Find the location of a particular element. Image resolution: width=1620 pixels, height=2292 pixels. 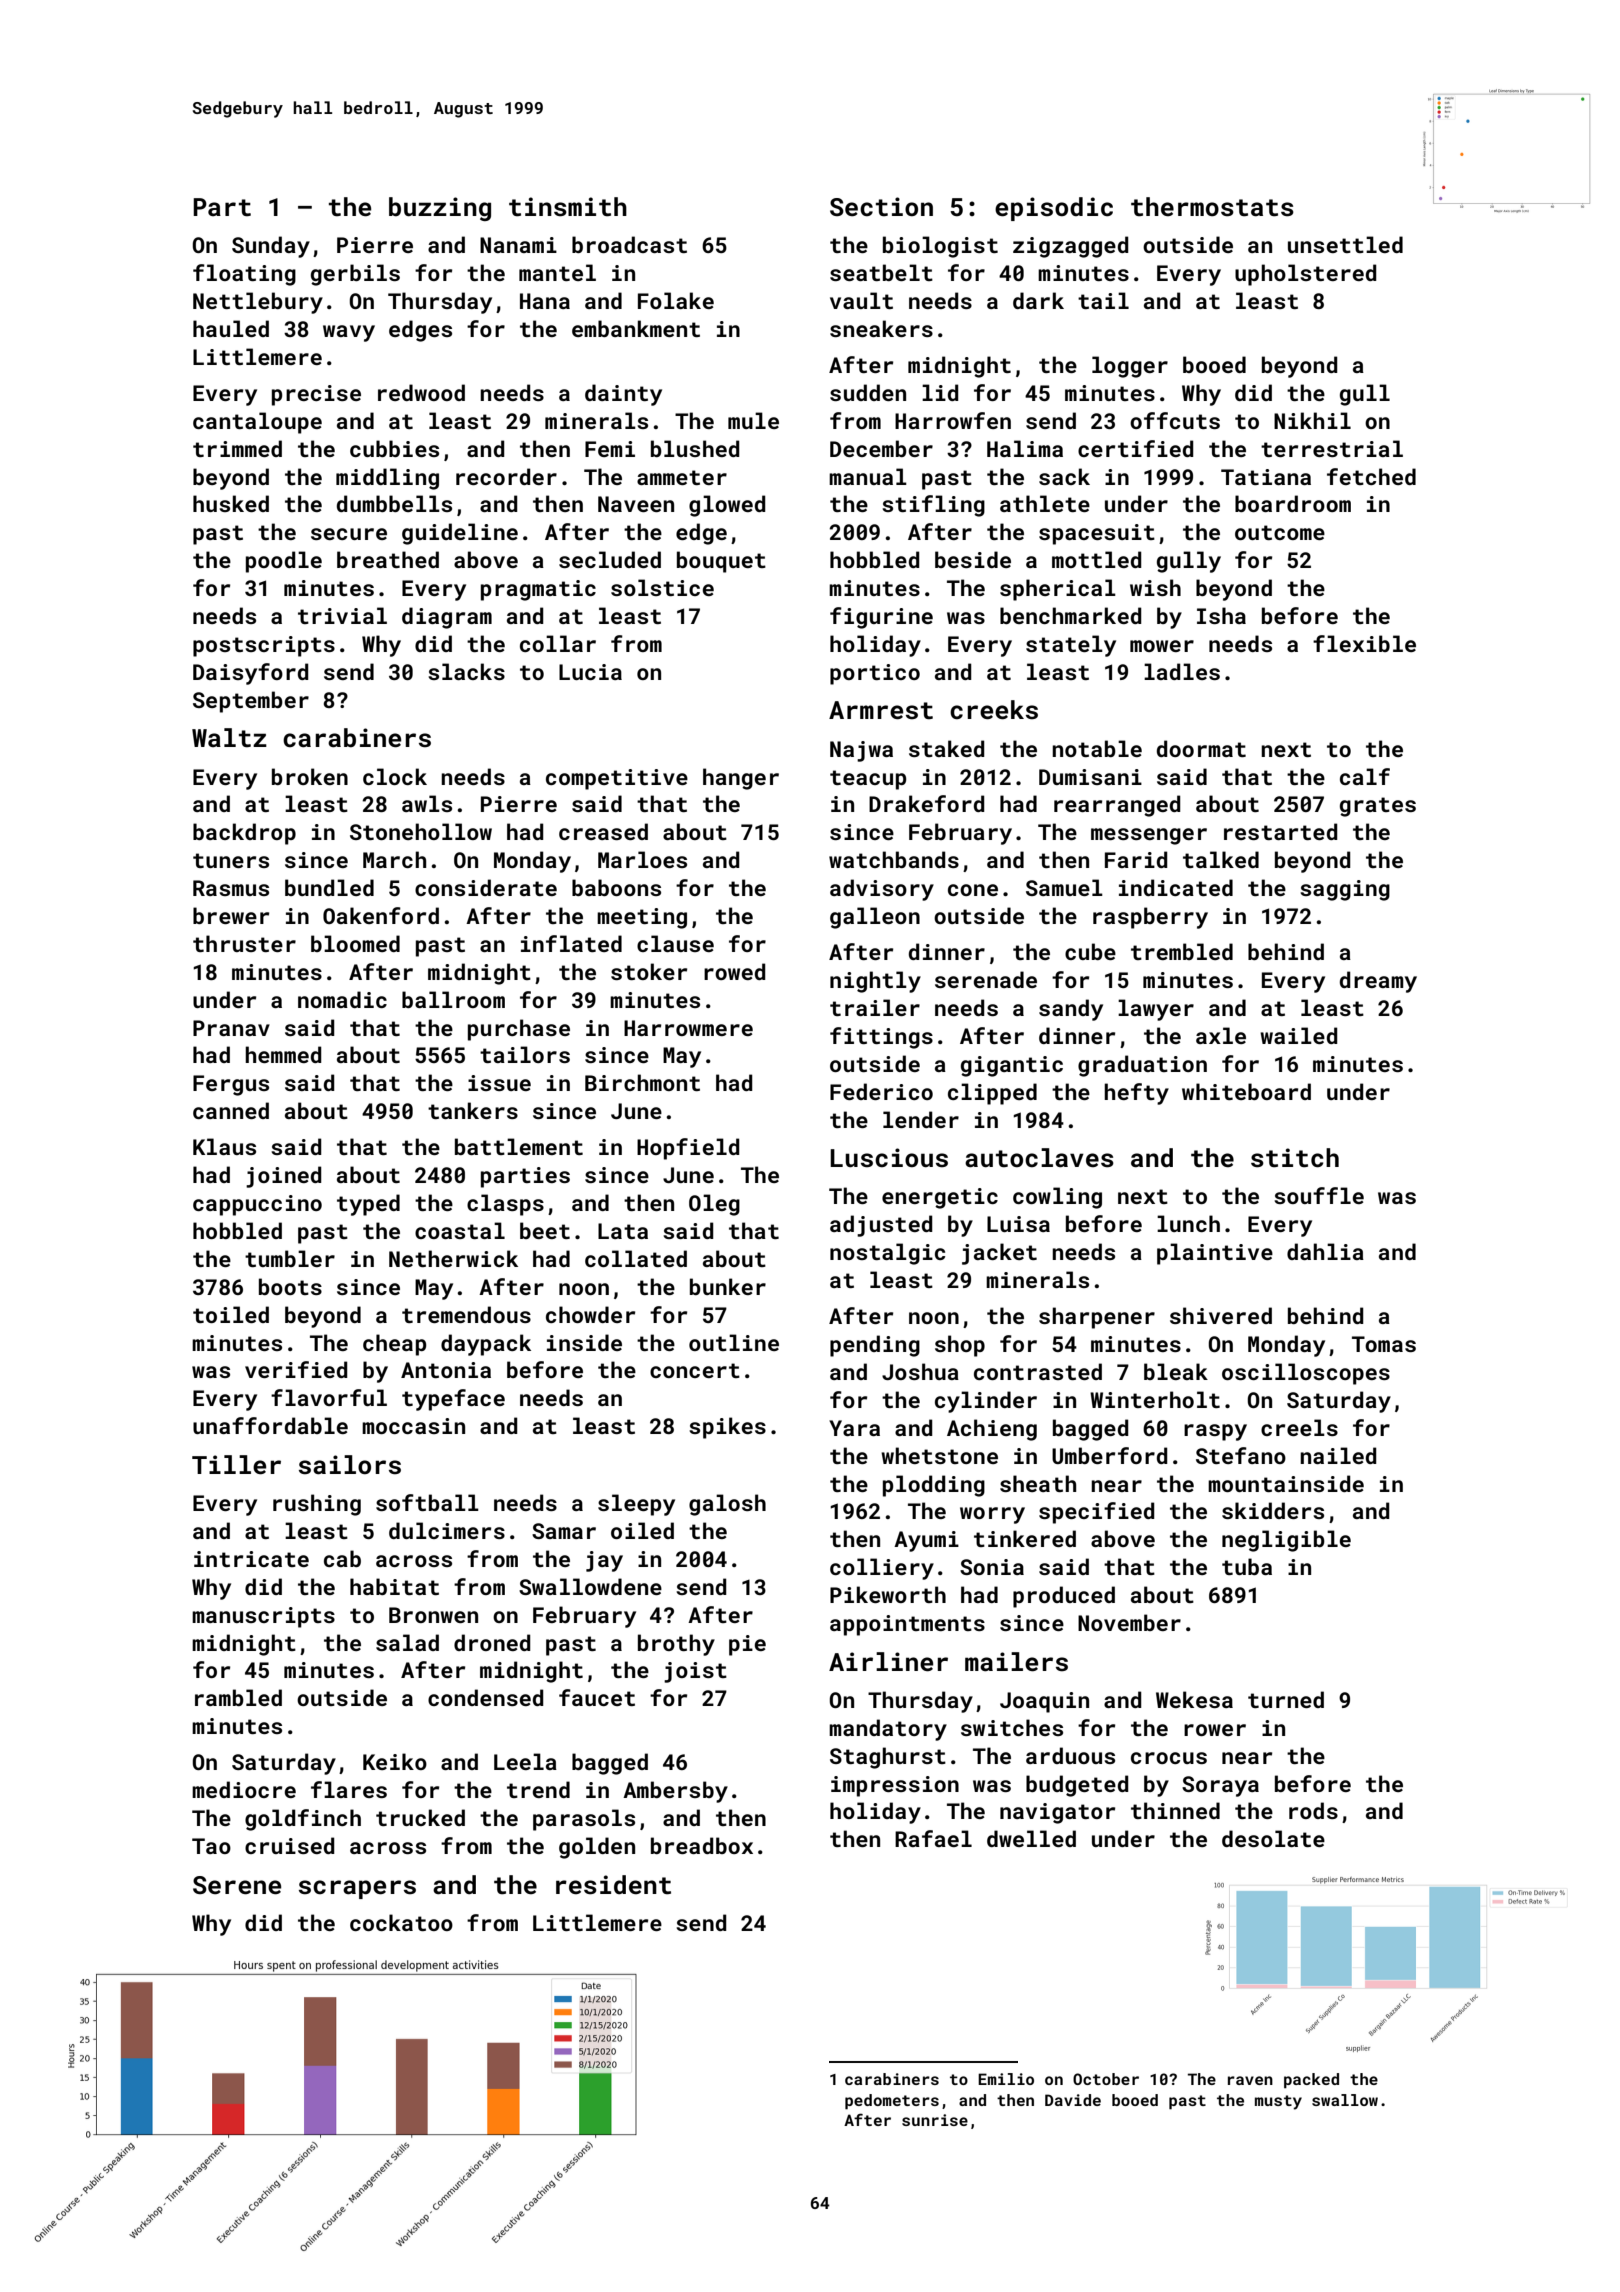

episodic is located at coordinates (1054, 209).
